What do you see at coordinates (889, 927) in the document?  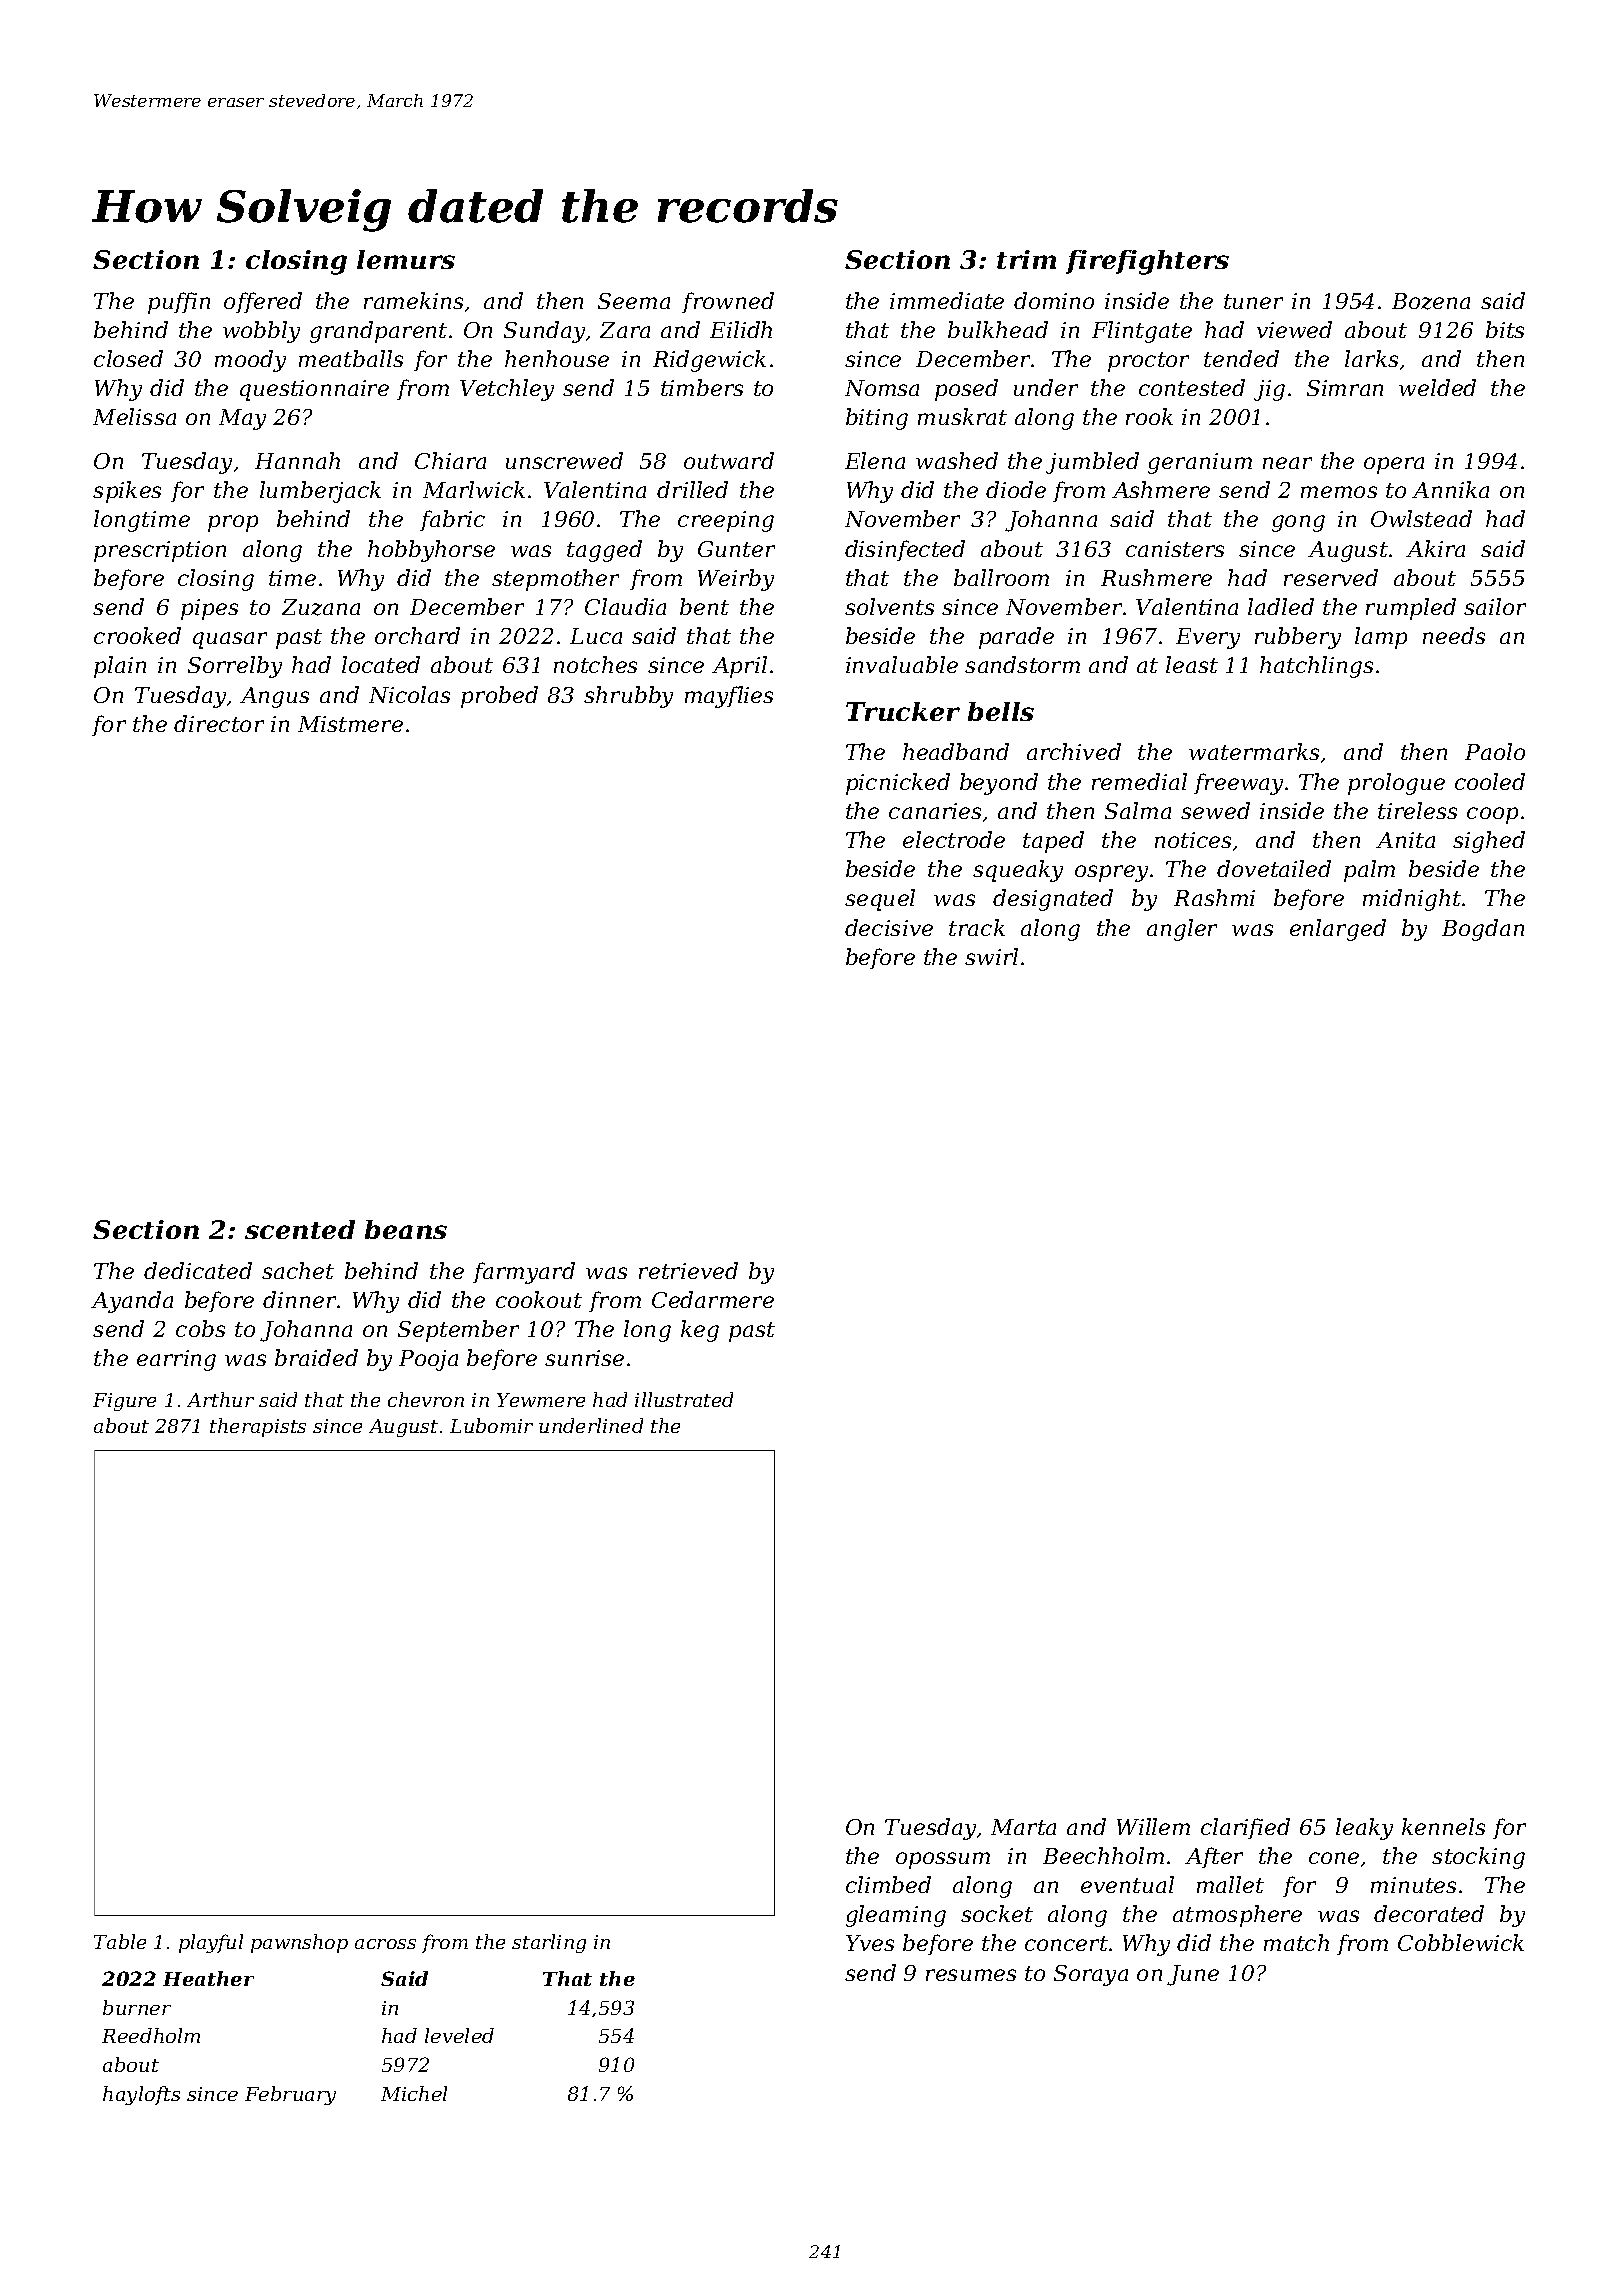 I see `decisive` at bounding box center [889, 927].
